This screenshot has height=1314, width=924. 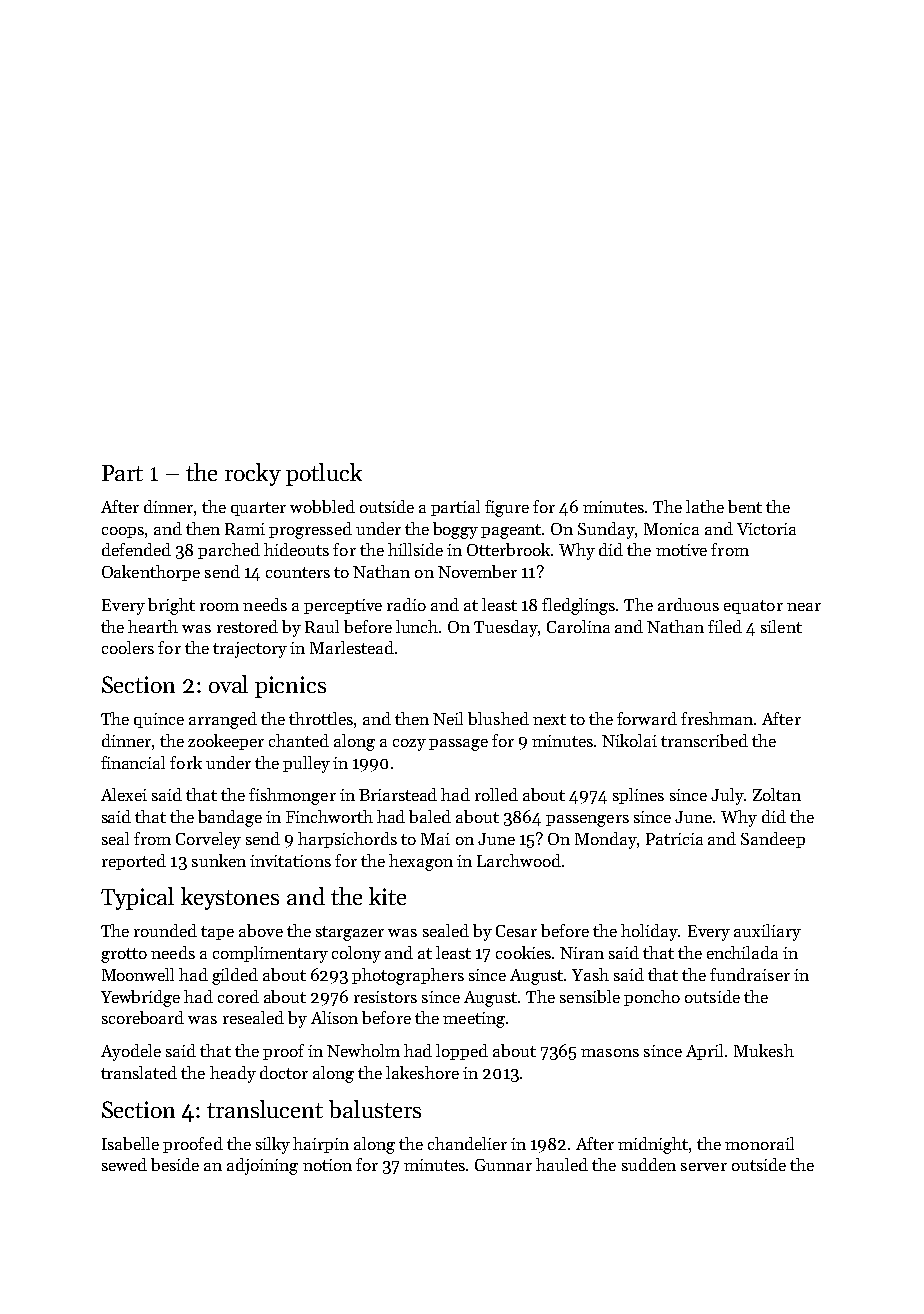 What do you see at coordinates (421, 862) in the screenshot?
I see `hexagon` at bounding box center [421, 862].
